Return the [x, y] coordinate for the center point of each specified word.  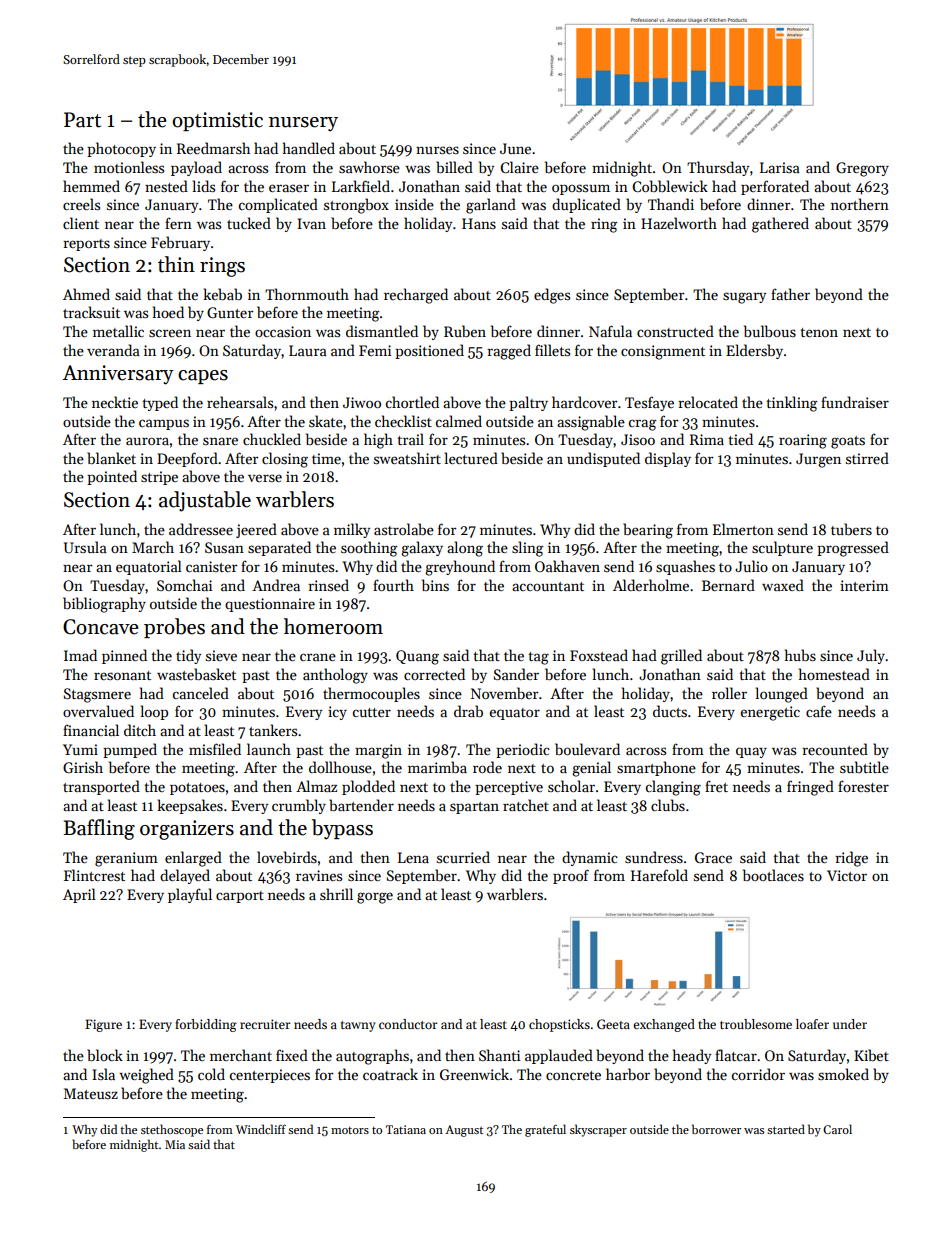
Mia [175, 1144]
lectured [471, 458]
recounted [835, 749]
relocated [708, 402]
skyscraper [598, 1130]
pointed [112, 477]
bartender [361, 805]
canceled [201, 693]
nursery [303, 124]
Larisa [780, 167]
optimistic [217, 121]
